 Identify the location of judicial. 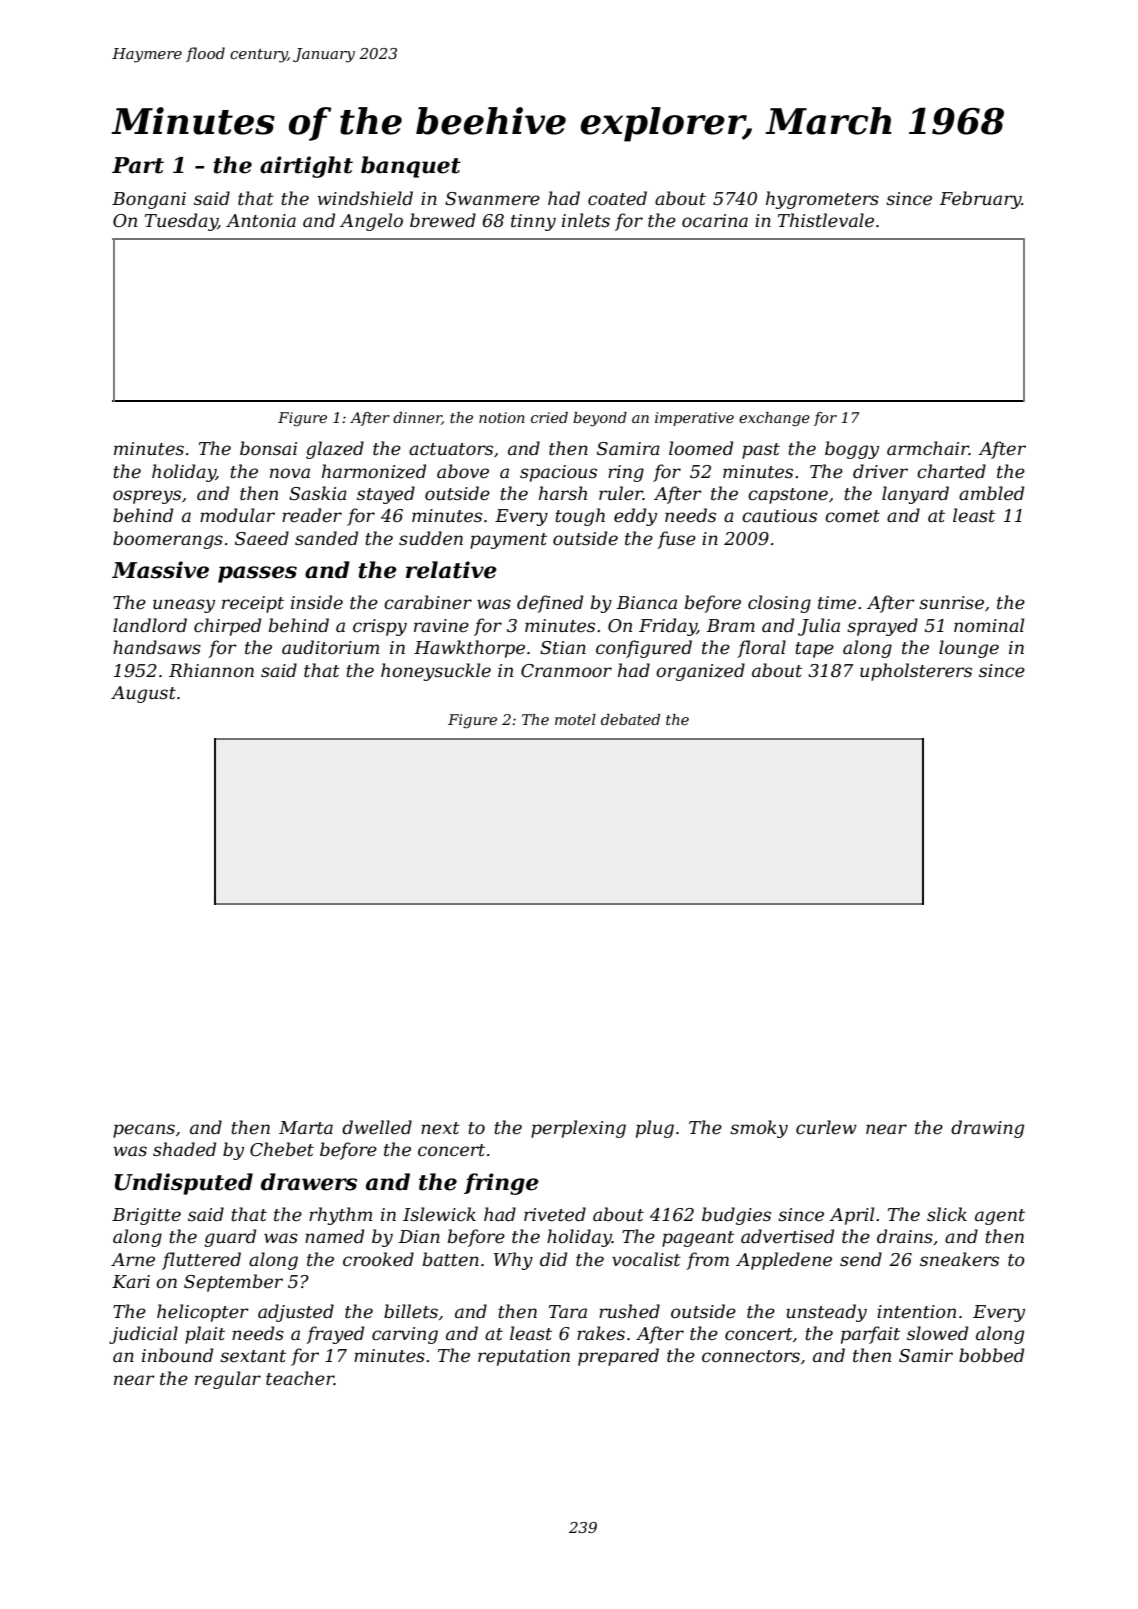
(143, 1335).
